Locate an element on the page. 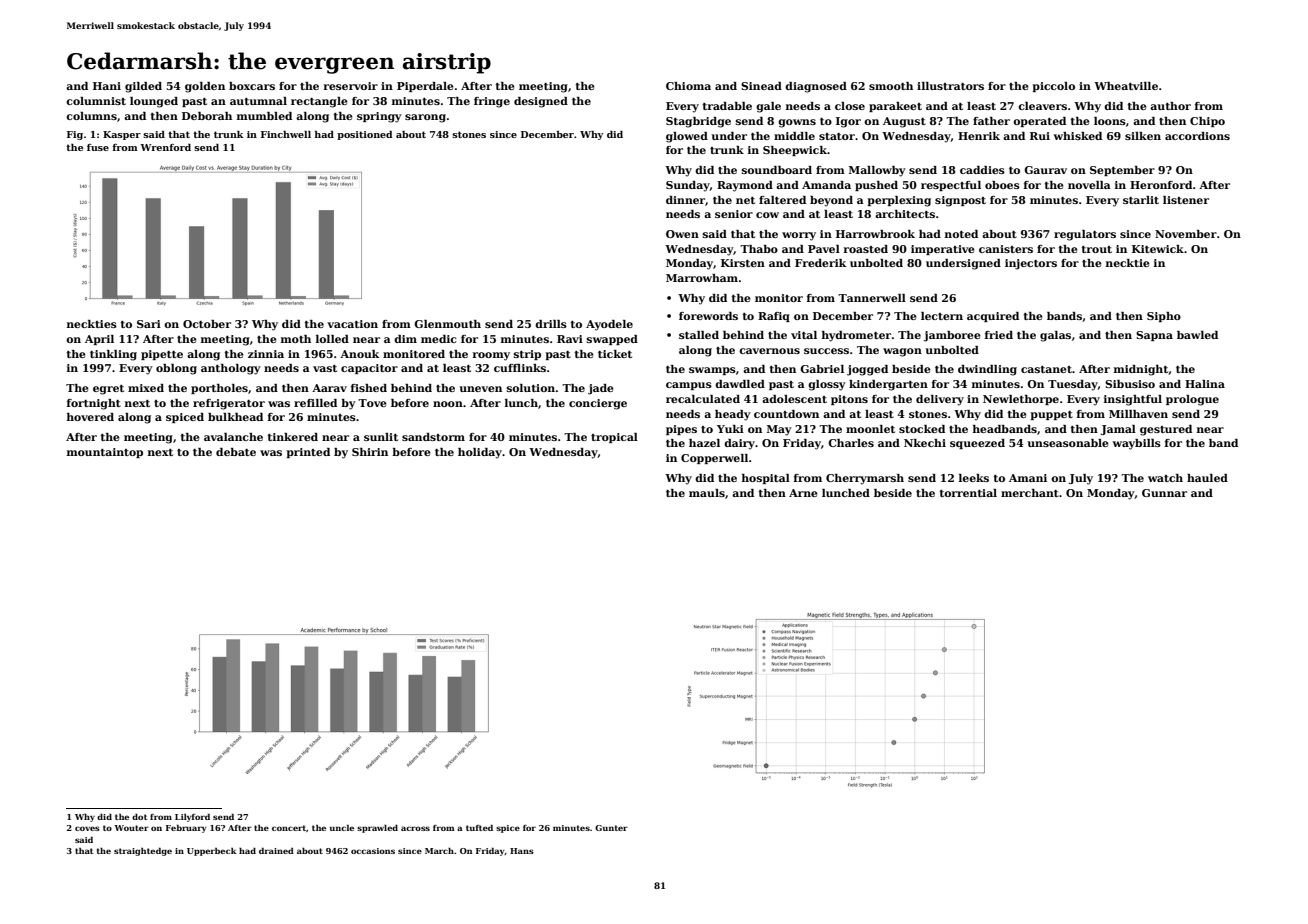  Ayodele is located at coordinates (609, 325).
